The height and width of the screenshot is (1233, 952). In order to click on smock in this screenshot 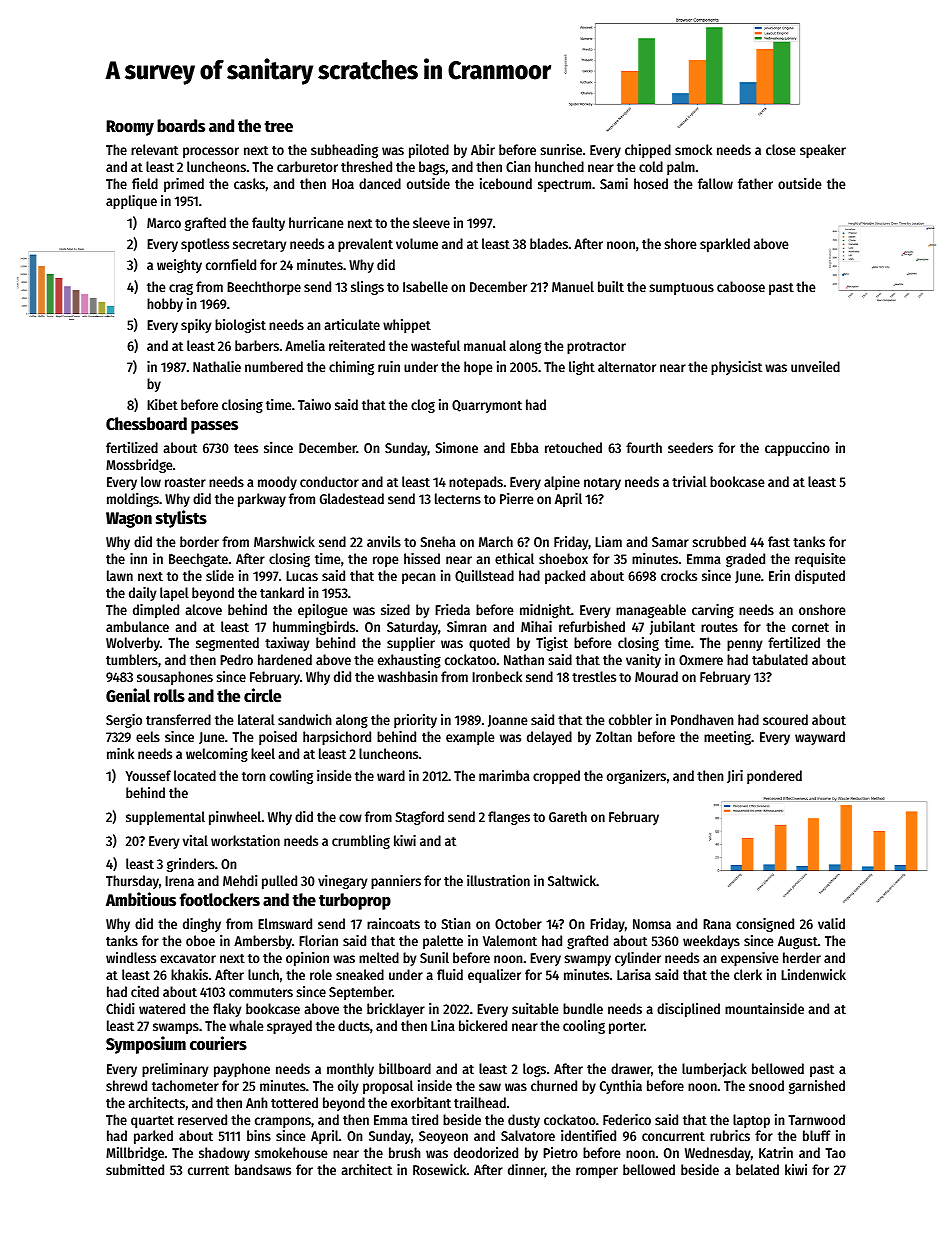, I will do `click(693, 149)`.
